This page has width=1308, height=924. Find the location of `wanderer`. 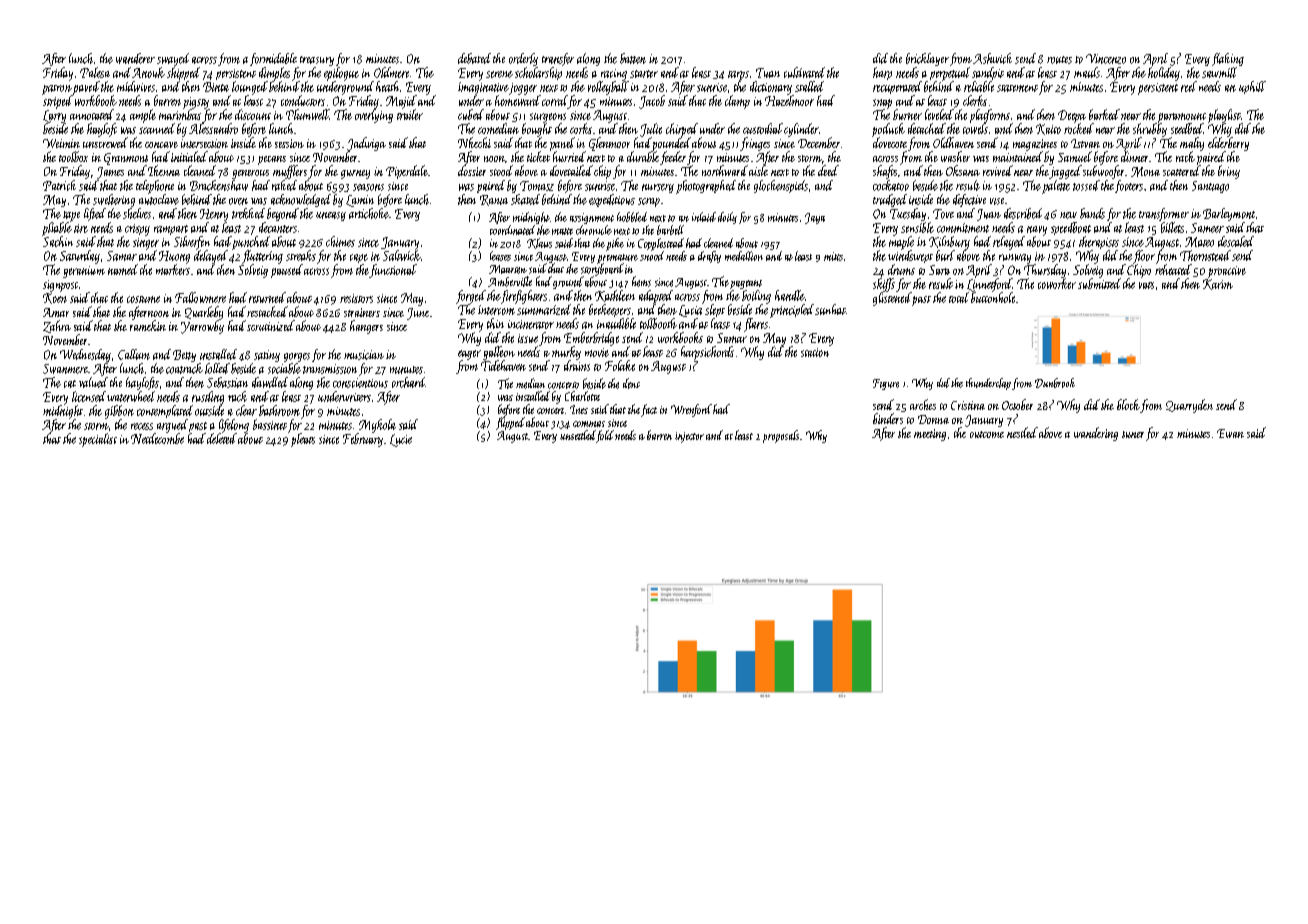

wanderer is located at coordinates (135, 58).
